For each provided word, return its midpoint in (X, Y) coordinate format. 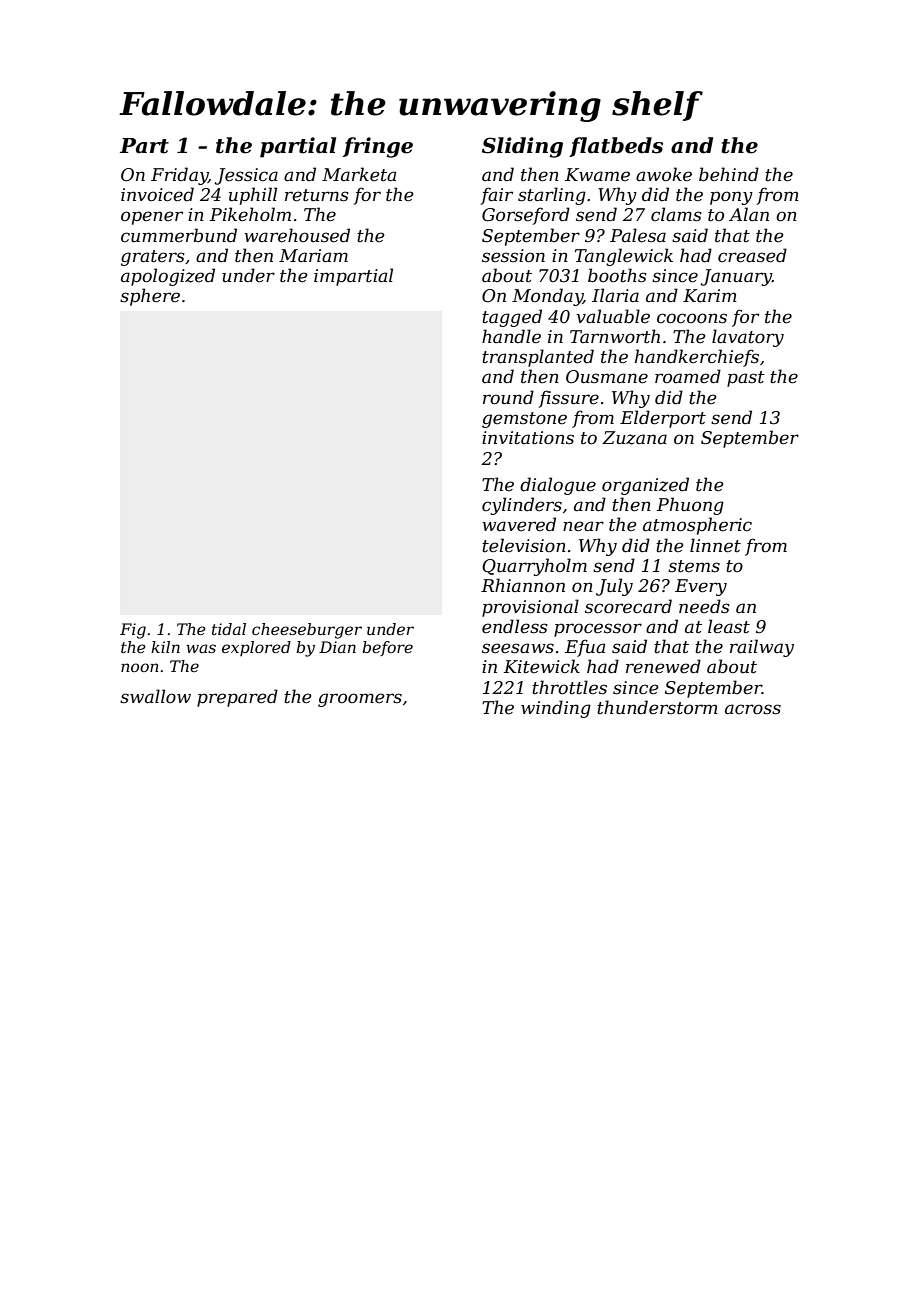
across (753, 709)
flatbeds (616, 147)
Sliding (522, 147)
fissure (568, 399)
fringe (378, 147)
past (746, 379)
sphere (150, 297)
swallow (155, 696)
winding (556, 709)
